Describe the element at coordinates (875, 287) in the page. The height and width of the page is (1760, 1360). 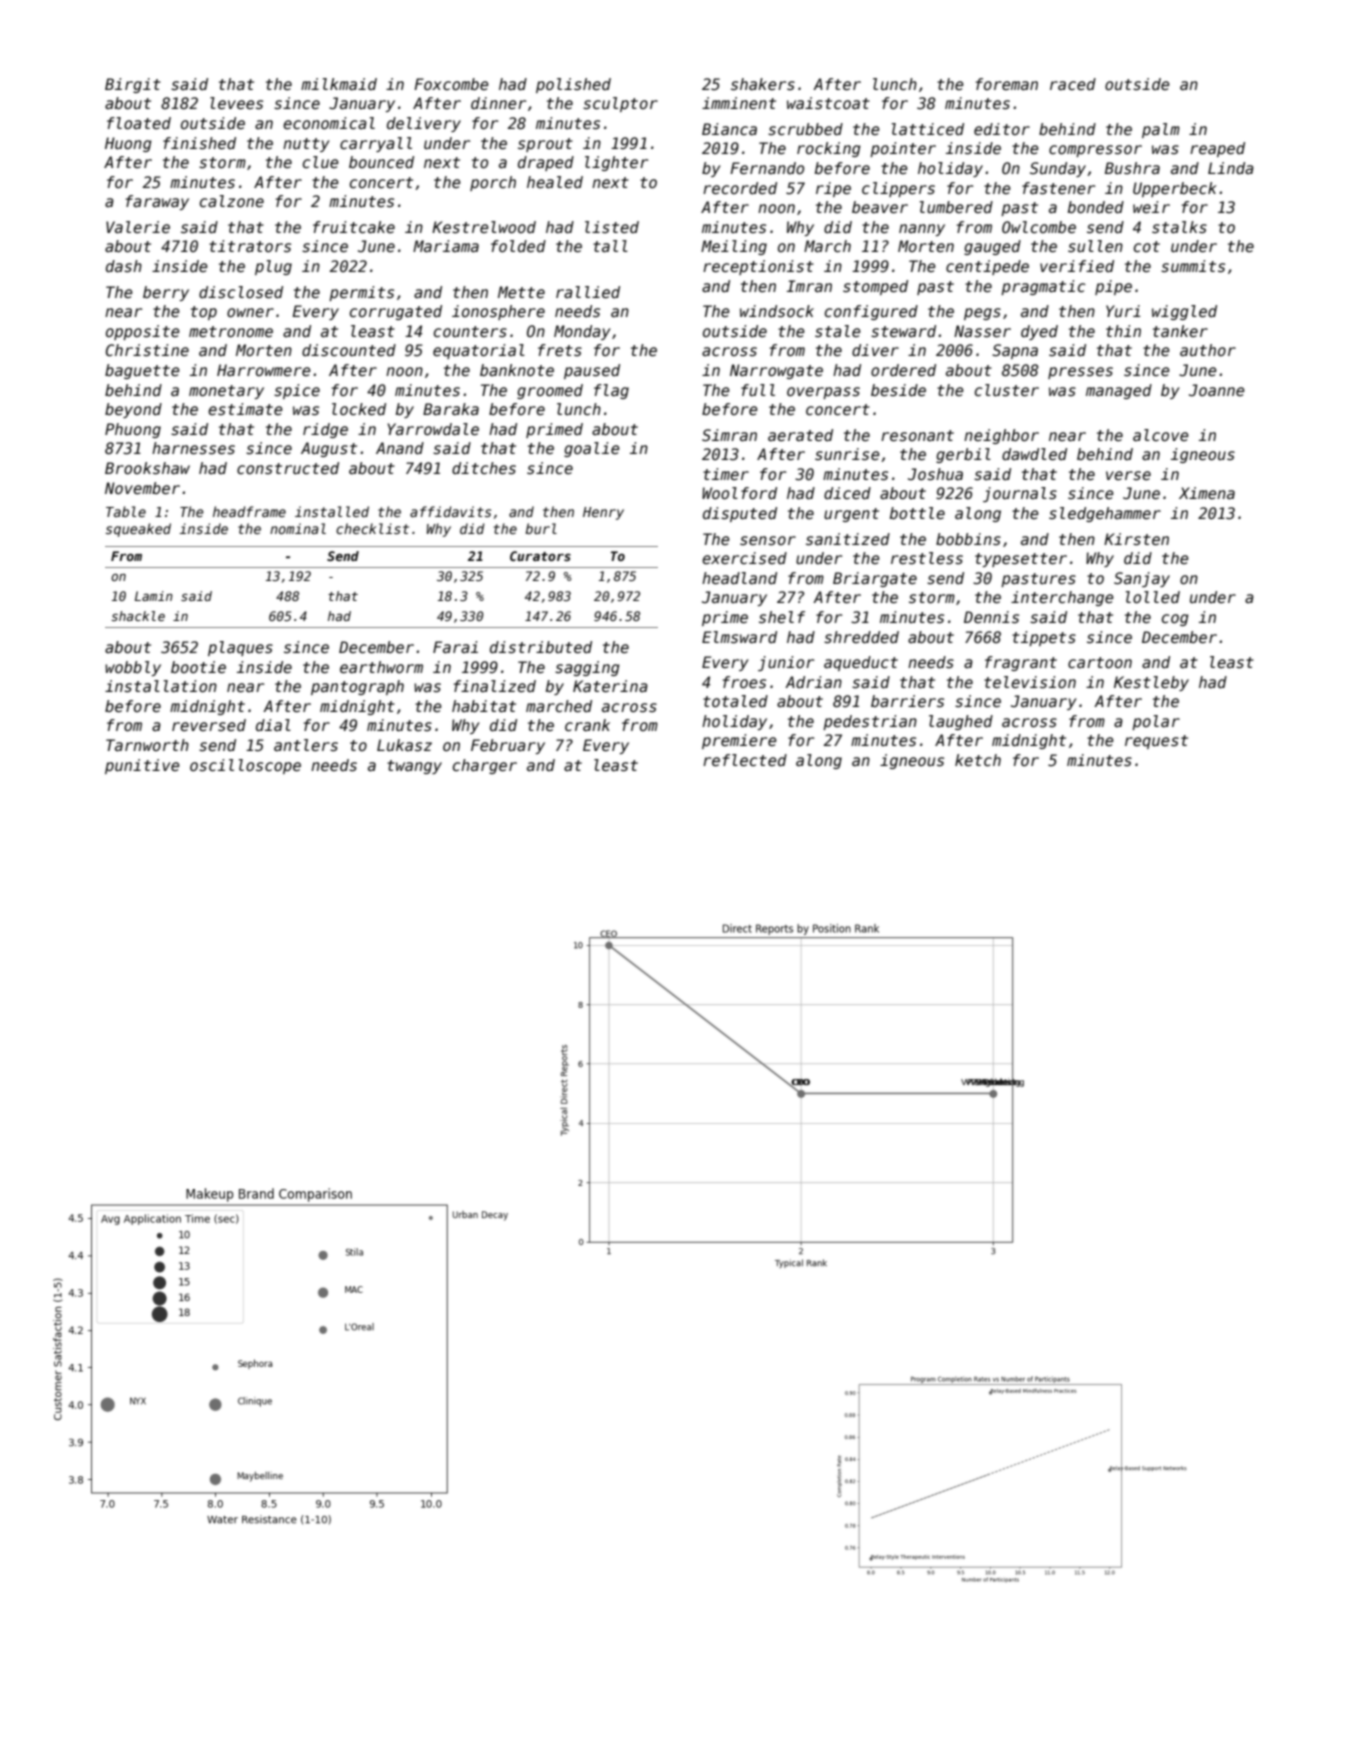
I see `stomped` at that location.
